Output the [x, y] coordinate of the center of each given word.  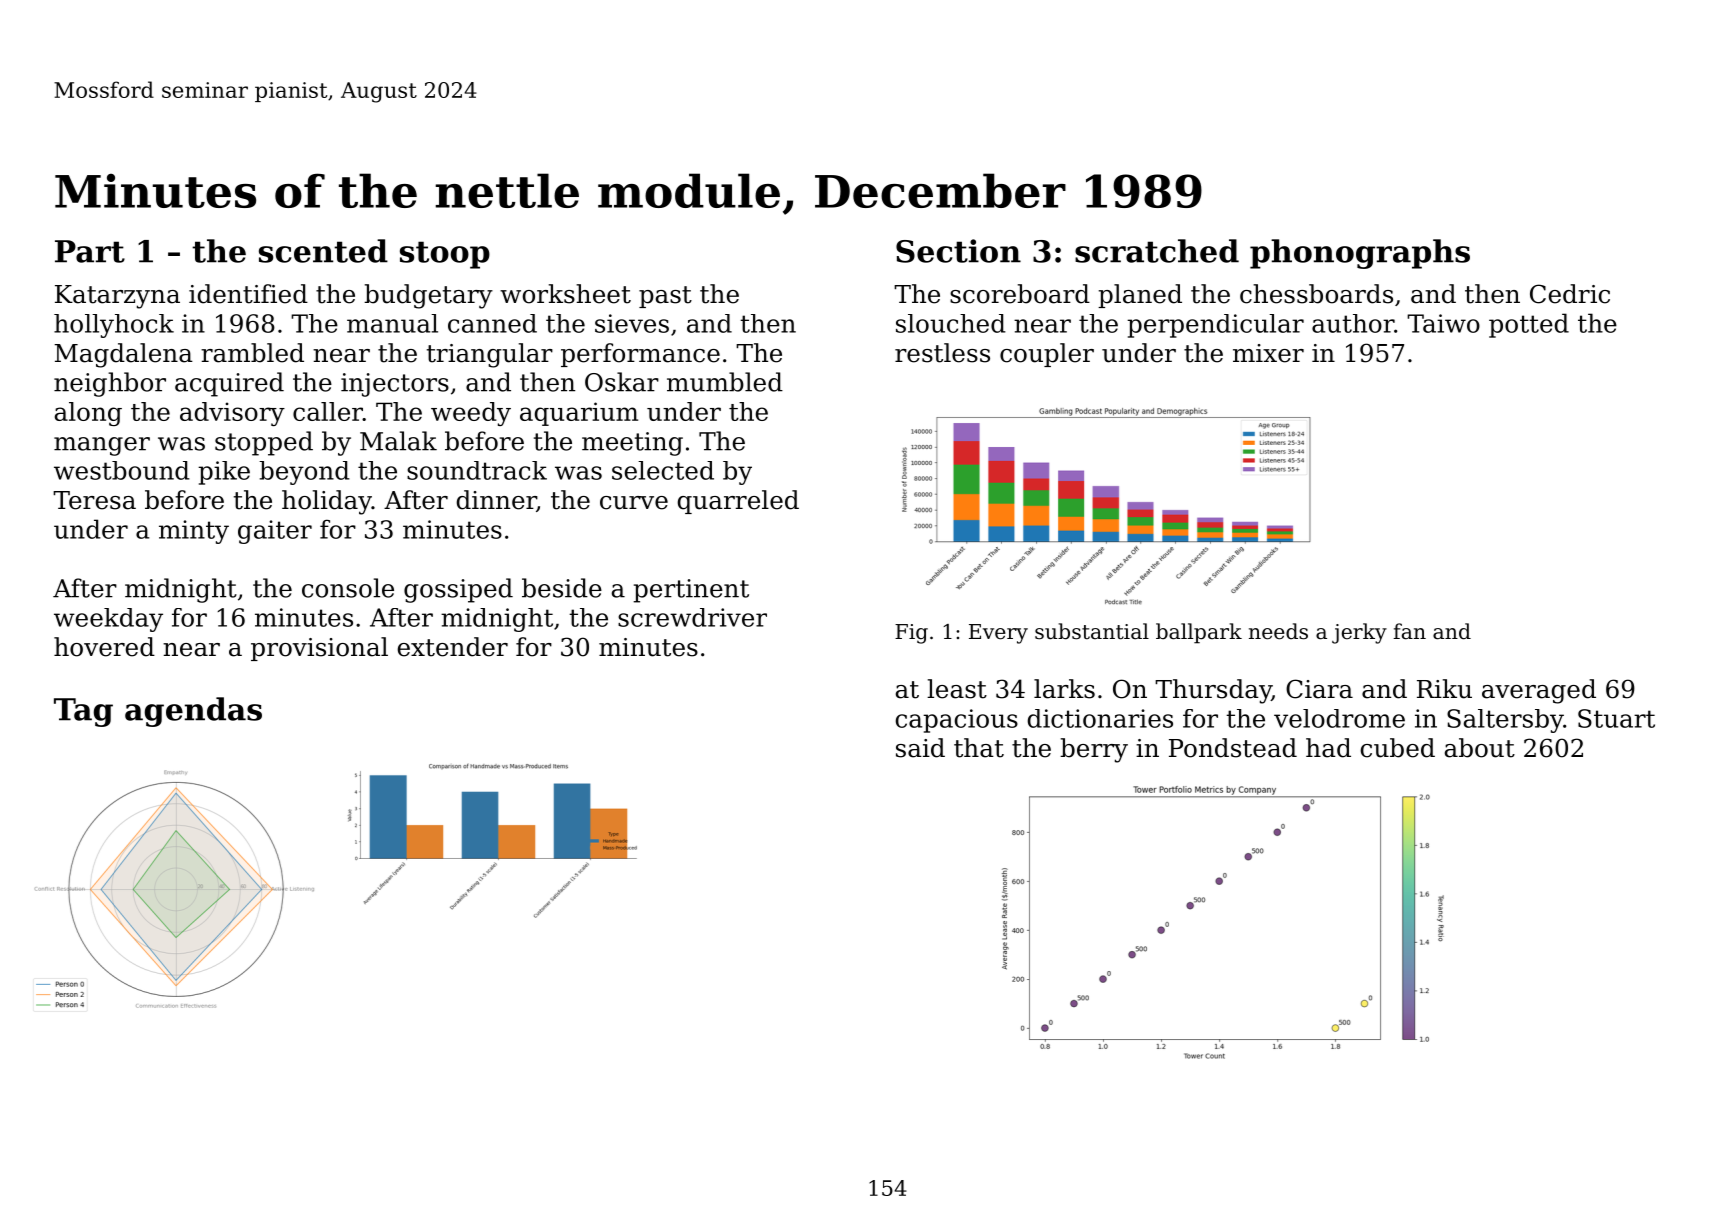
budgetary [428, 296]
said [920, 748]
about [1480, 748]
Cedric [1570, 294]
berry [1094, 750]
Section [958, 251]
